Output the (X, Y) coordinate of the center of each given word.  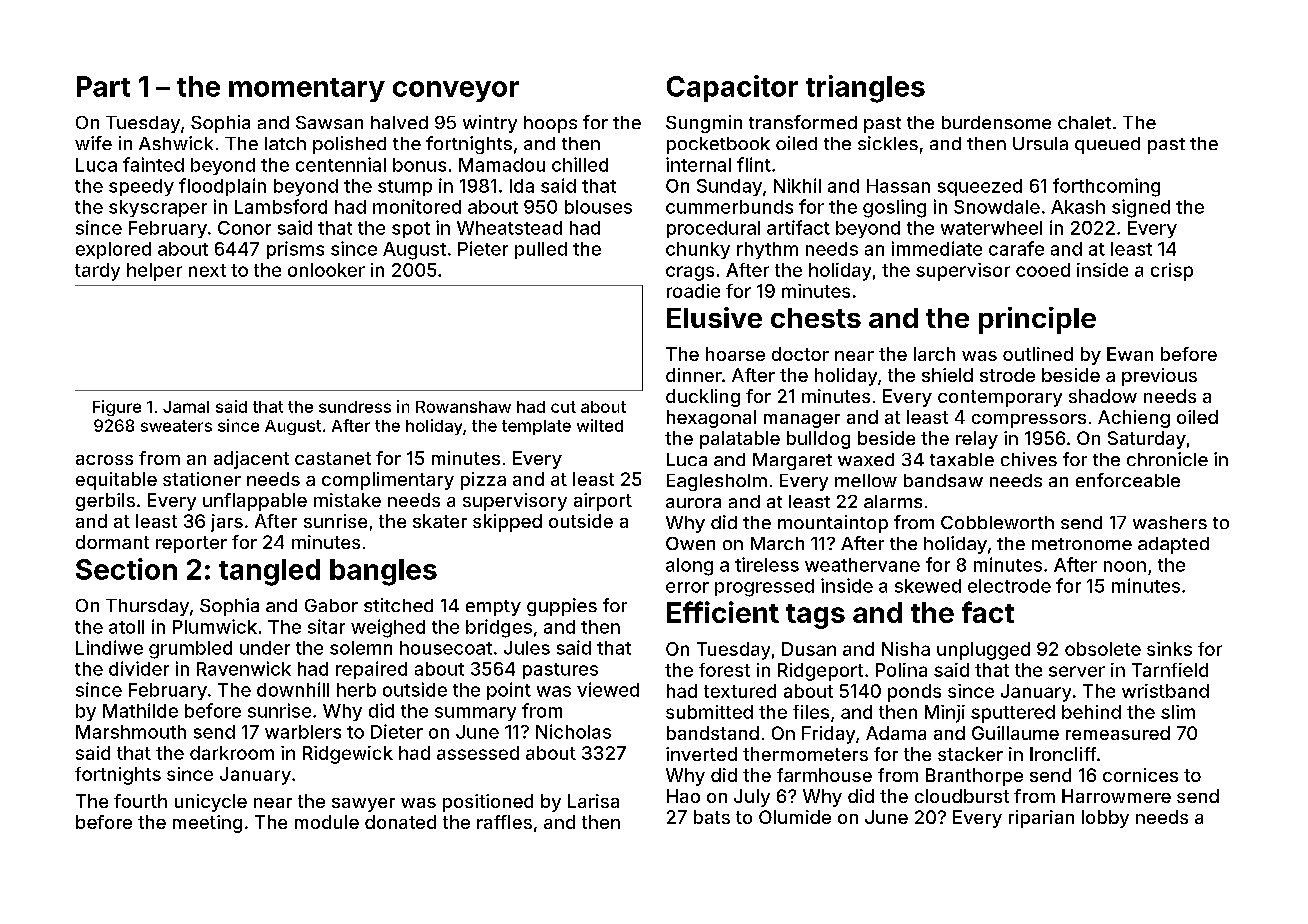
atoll (126, 627)
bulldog (818, 440)
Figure (117, 408)
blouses (598, 207)
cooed (1043, 270)
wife (93, 143)
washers (1170, 522)
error (687, 587)
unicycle (211, 803)
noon (1125, 566)
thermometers (805, 754)
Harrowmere (1116, 796)
